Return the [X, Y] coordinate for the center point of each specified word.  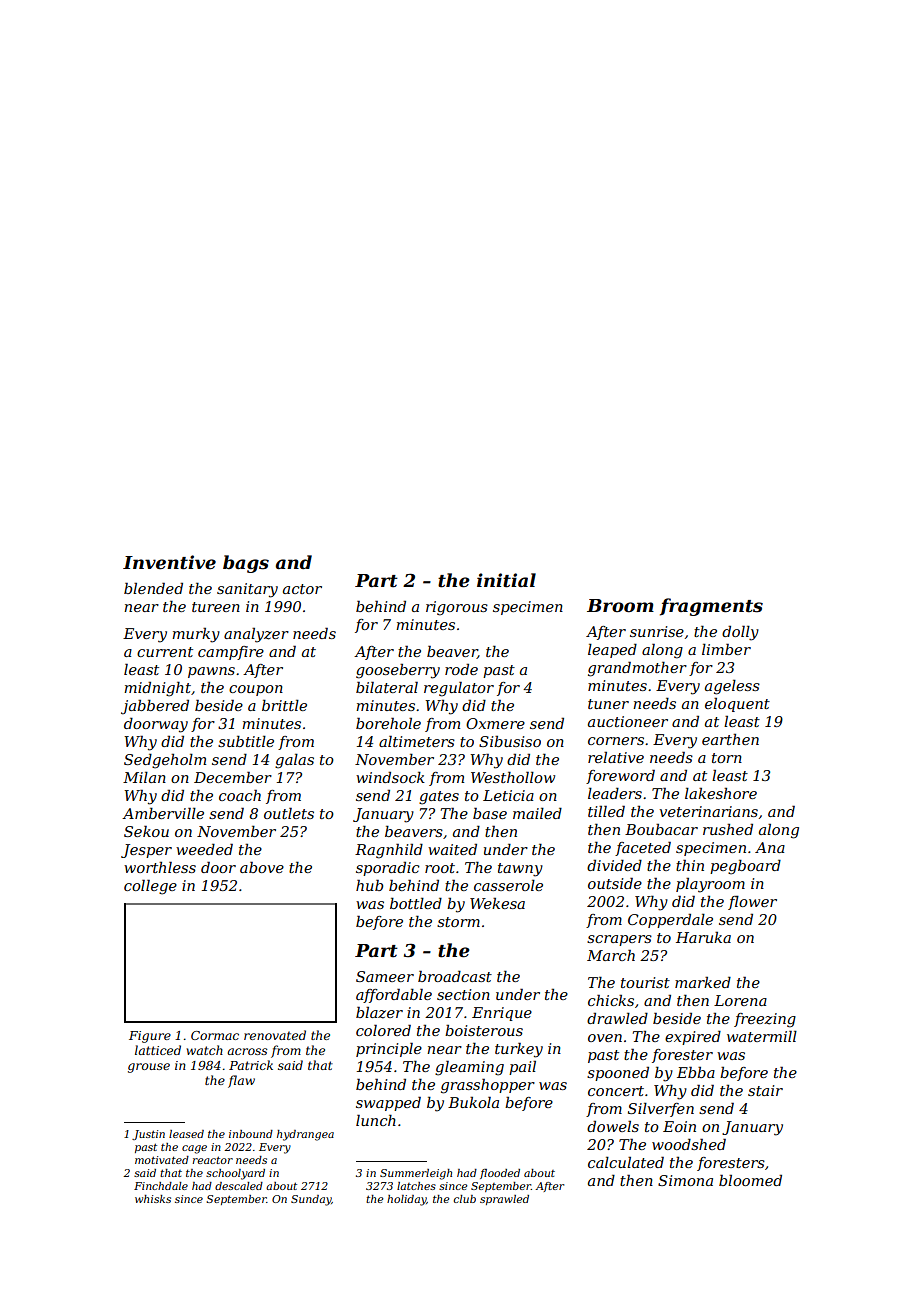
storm [458, 922]
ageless [732, 687]
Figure [150, 1037]
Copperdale [670, 921]
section [463, 994]
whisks [153, 1199]
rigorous [457, 608]
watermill [762, 1036]
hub [369, 885]
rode [461, 669]
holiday [406, 1200]
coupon [256, 690]
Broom [620, 606]
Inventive [169, 562]
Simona [685, 1180]
